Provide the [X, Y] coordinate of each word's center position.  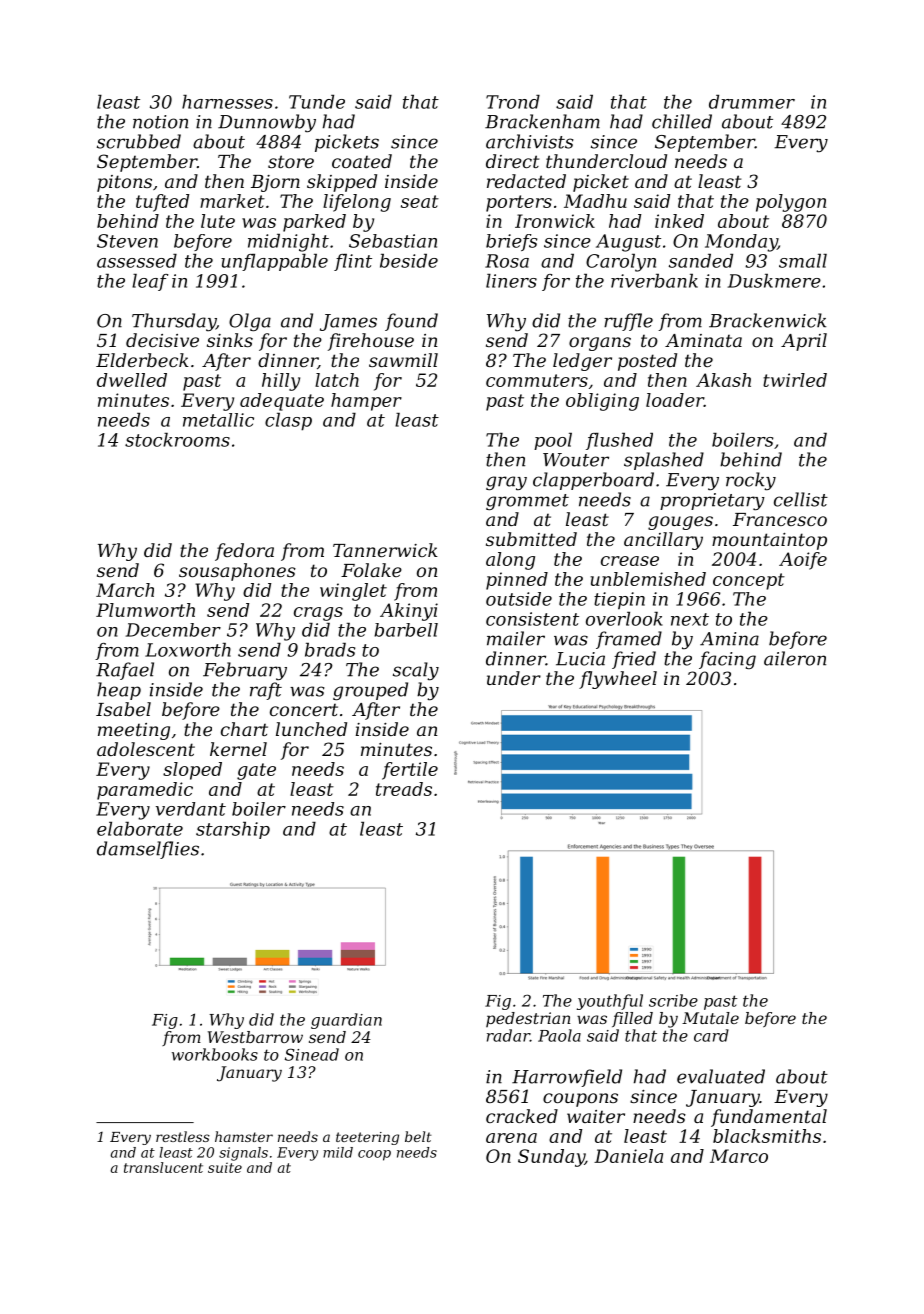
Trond [513, 102]
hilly [281, 382]
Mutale [710, 1018]
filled [632, 1019]
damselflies [148, 850]
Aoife [803, 561]
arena [511, 1138]
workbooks [215, 1054]
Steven [127, 241]
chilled [682, 121]
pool [553, 441]
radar [508, 1035]
